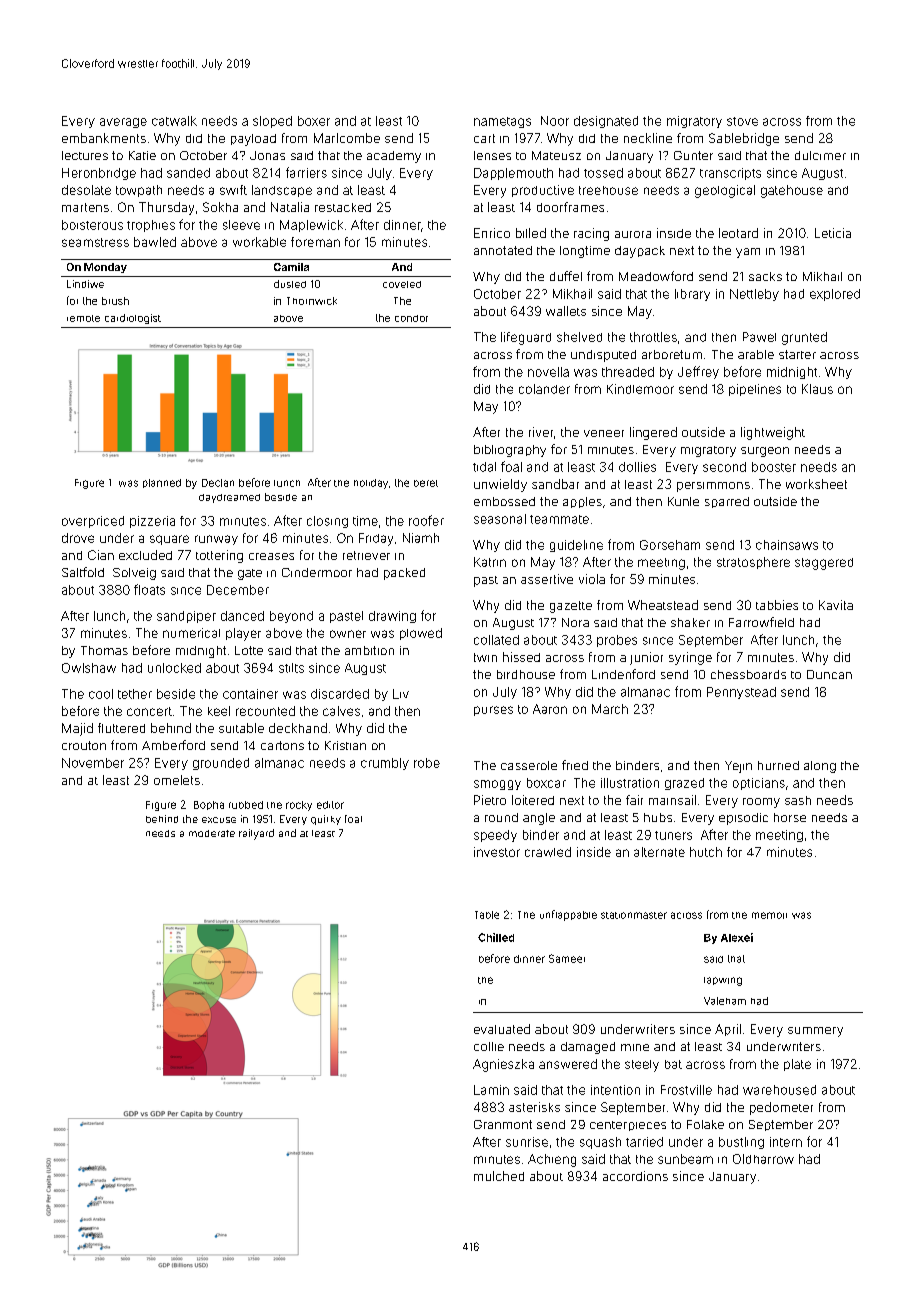 This screenshot has height=1308, width=924. Describe the element at coordinates (174, 121) in the screenshot. I see `catwalk` at that location.
